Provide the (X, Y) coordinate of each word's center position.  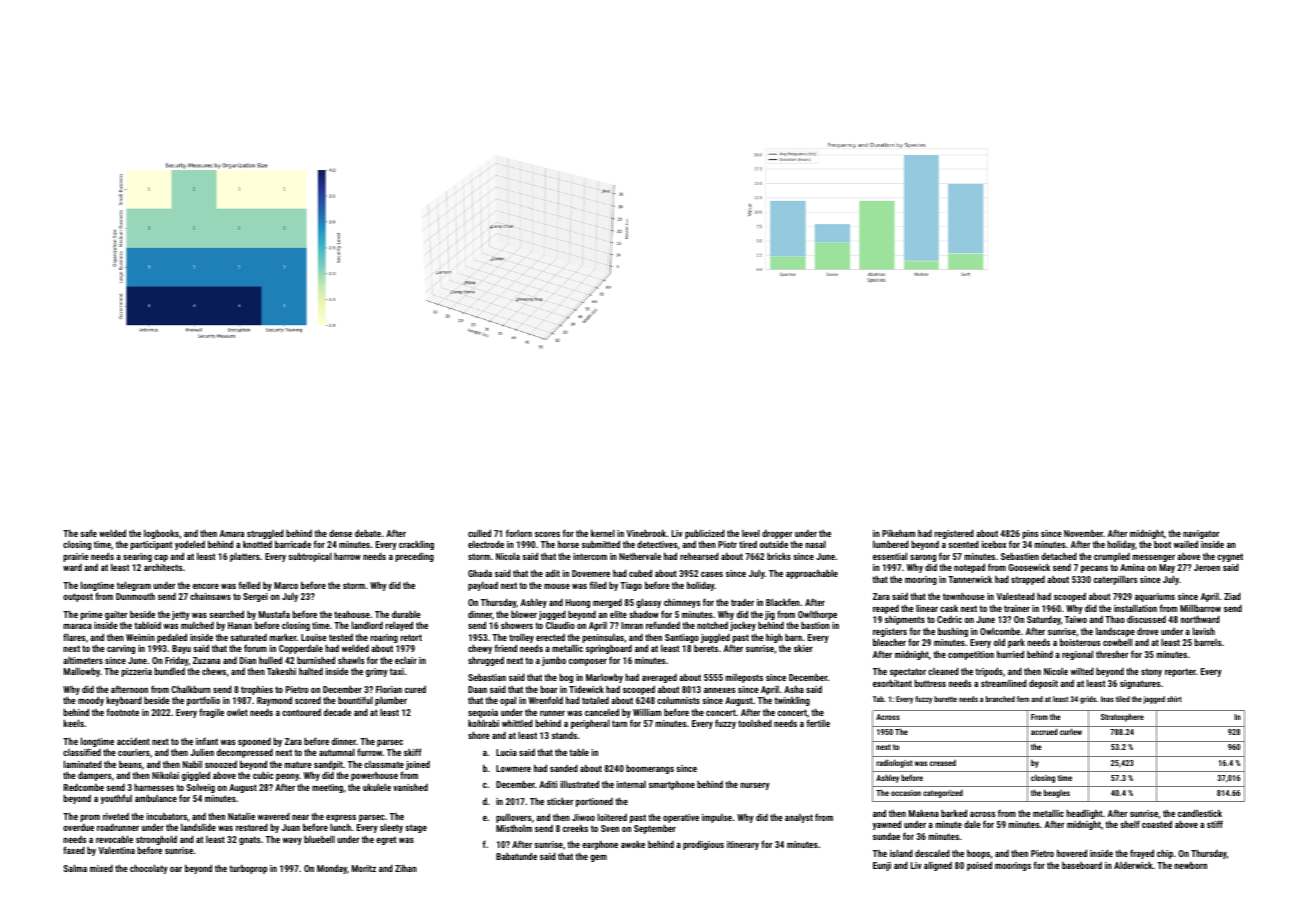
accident (133, 741)
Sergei (255, 597)
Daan (477, 689)
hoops (978, 854)
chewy (480, 649)
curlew (1071, 731)
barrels (1208, 642)
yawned (887, 825)
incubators (167, 816)
